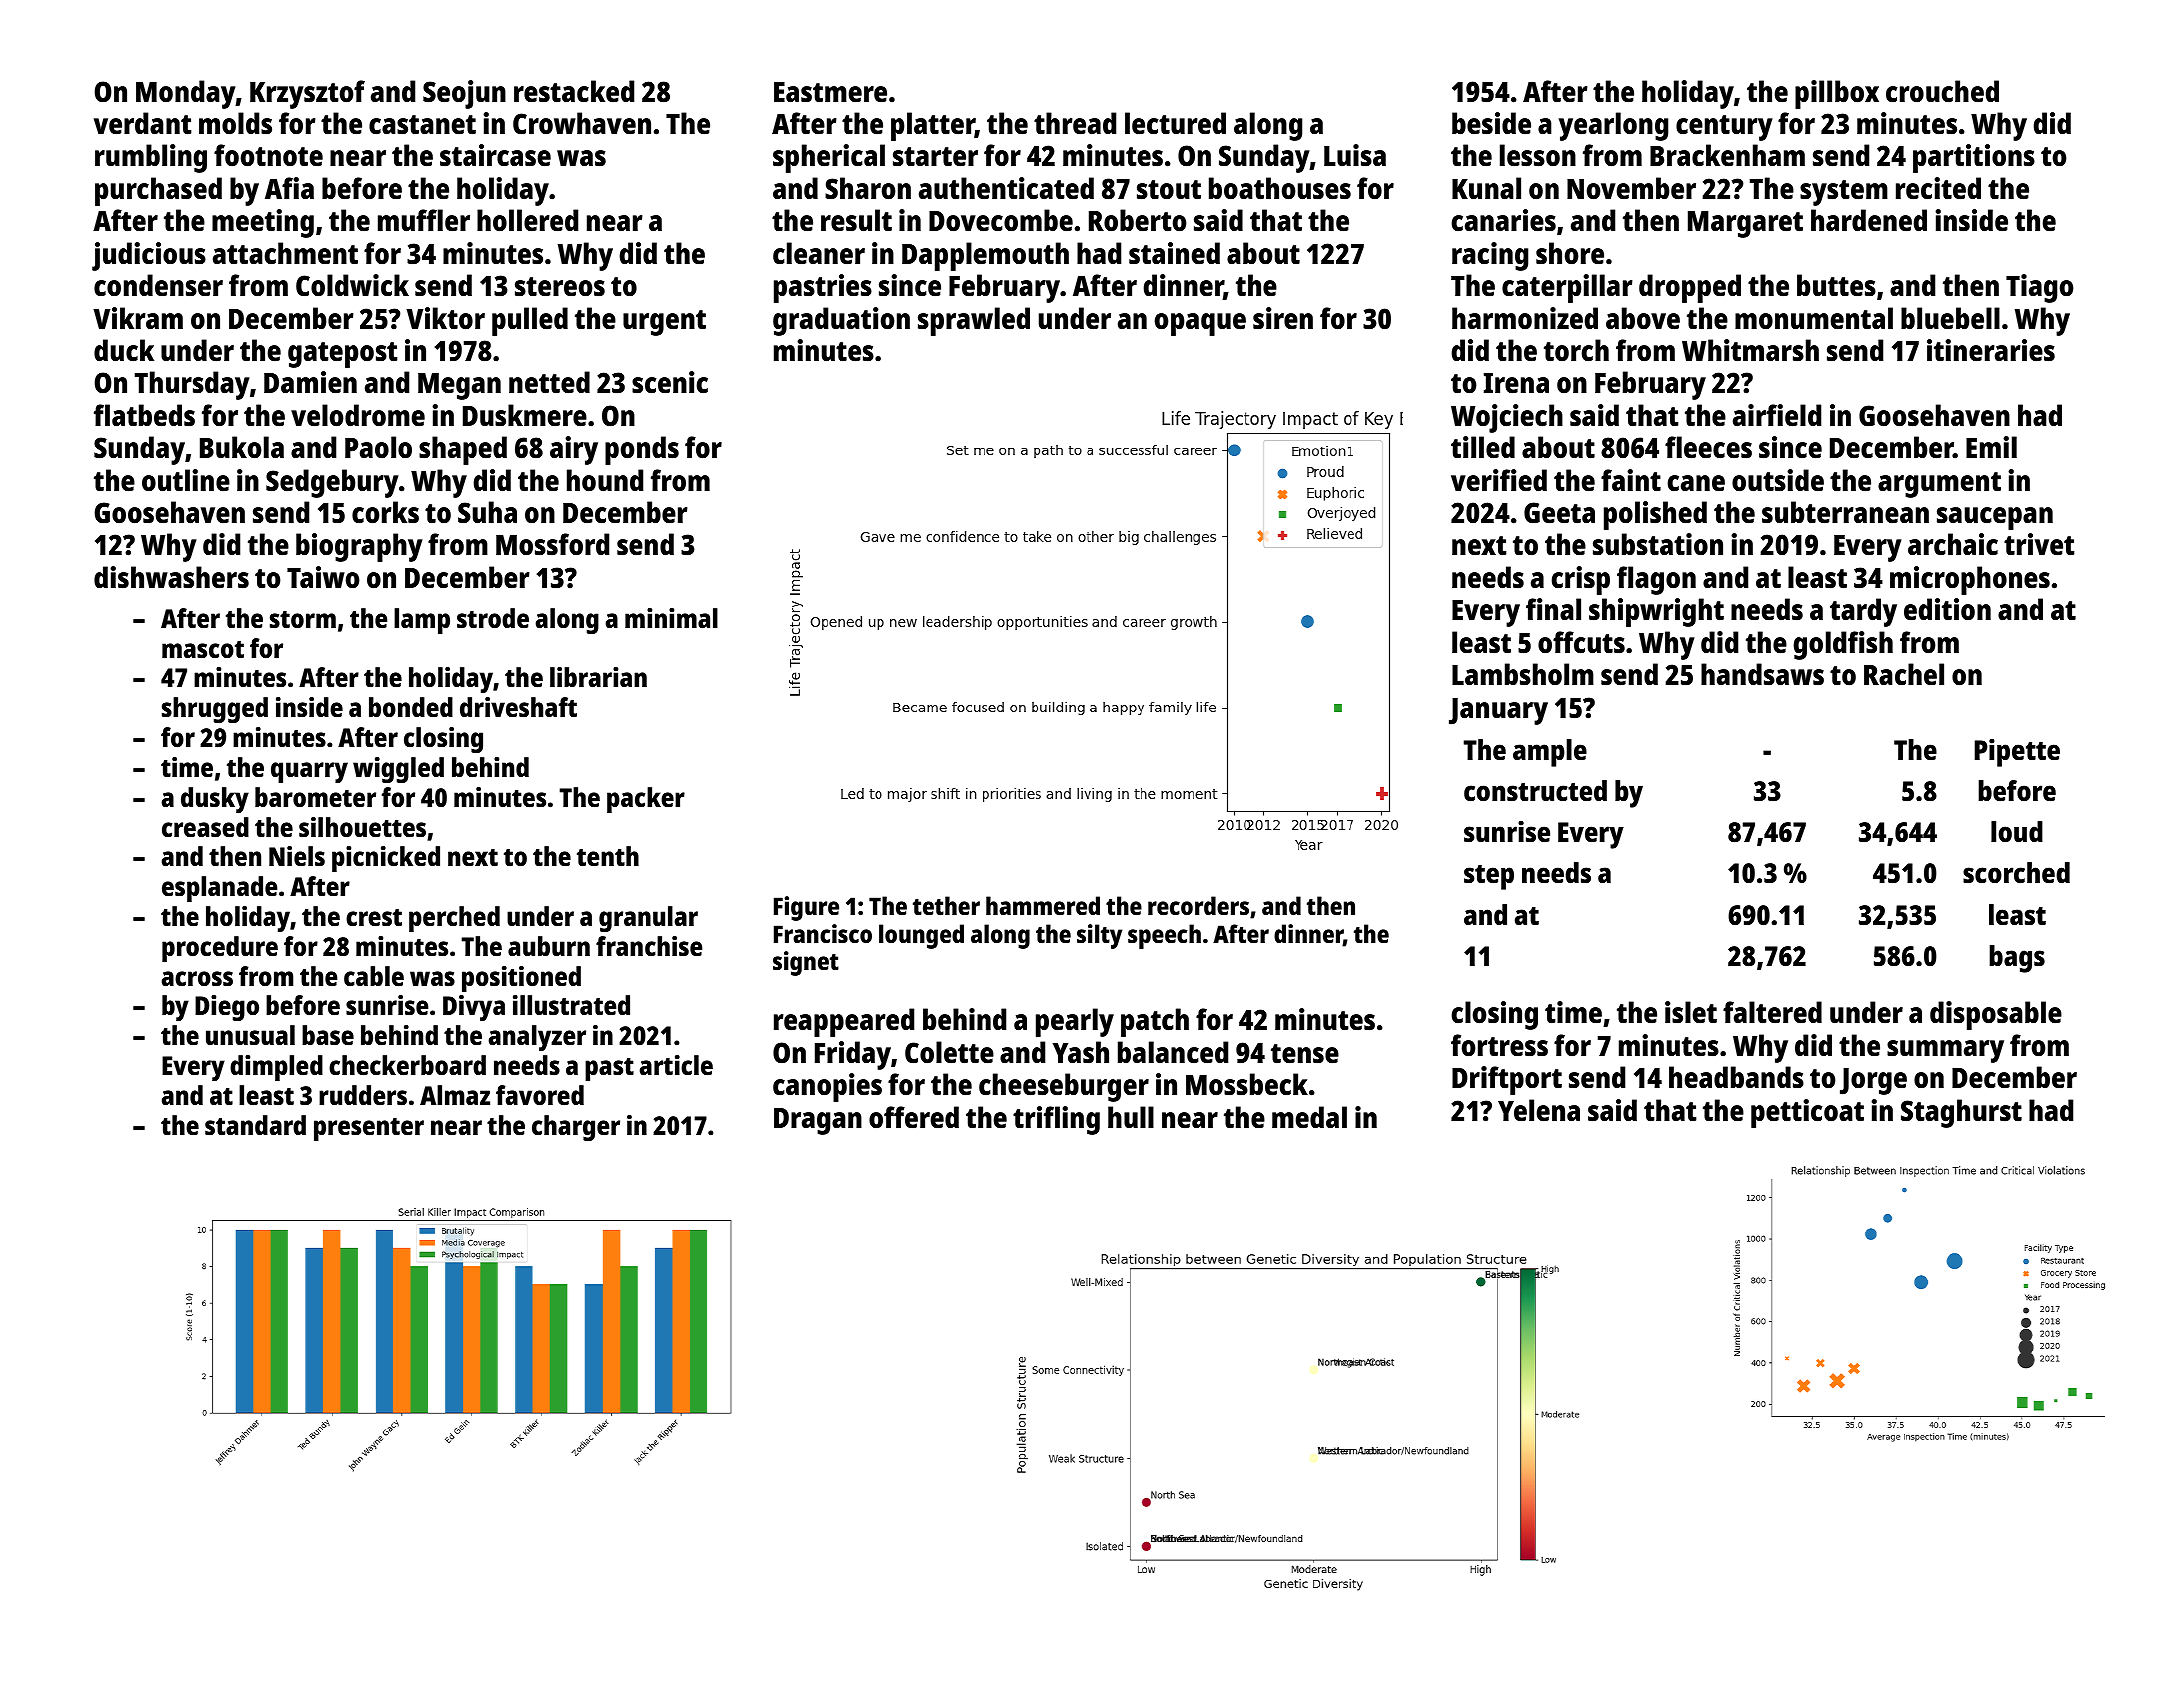  Describe the element at coordinates (1075, 123) in the screenshot. I see `thread` at that location.
